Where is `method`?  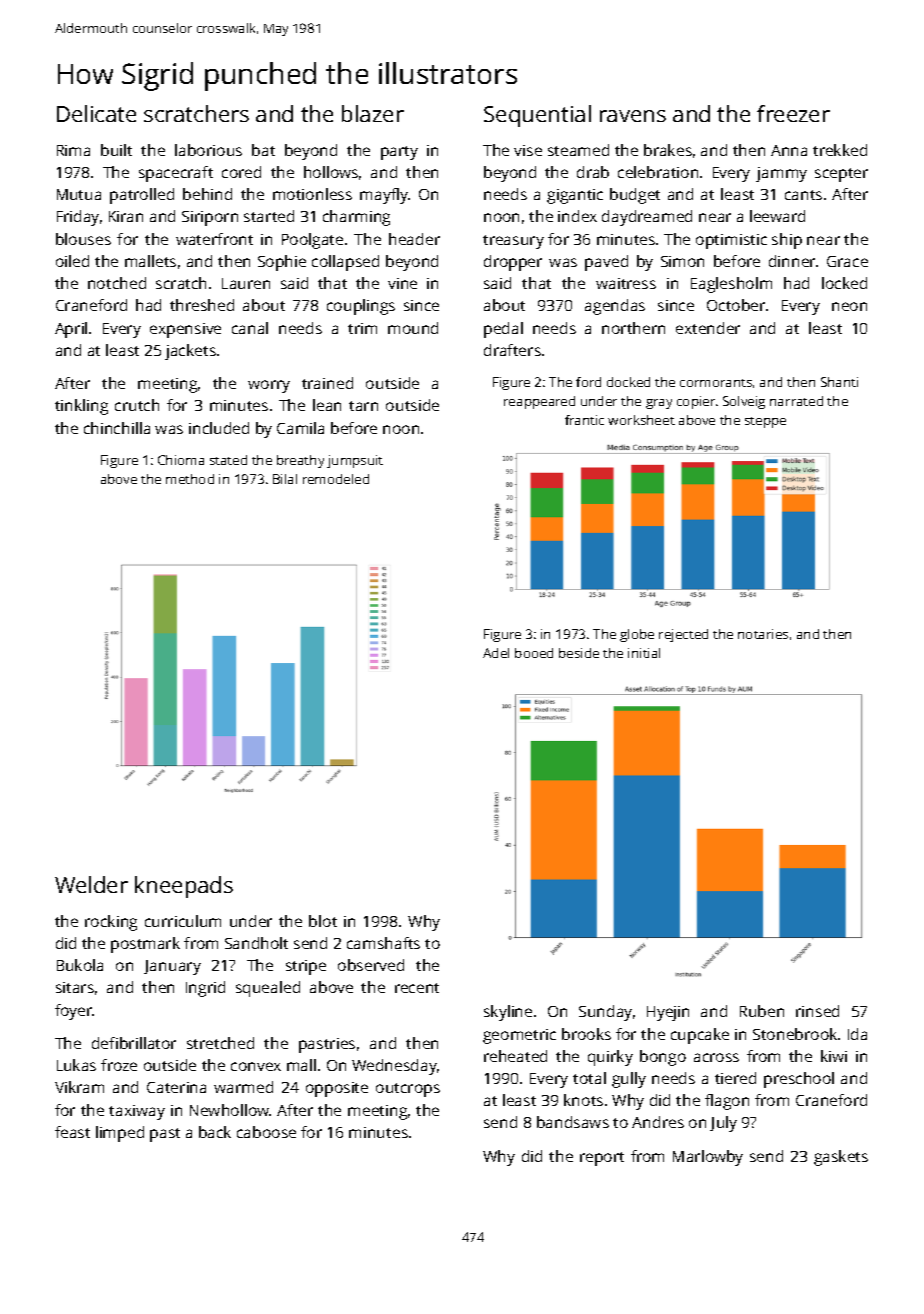 method is located at coordinates (190, 479).
